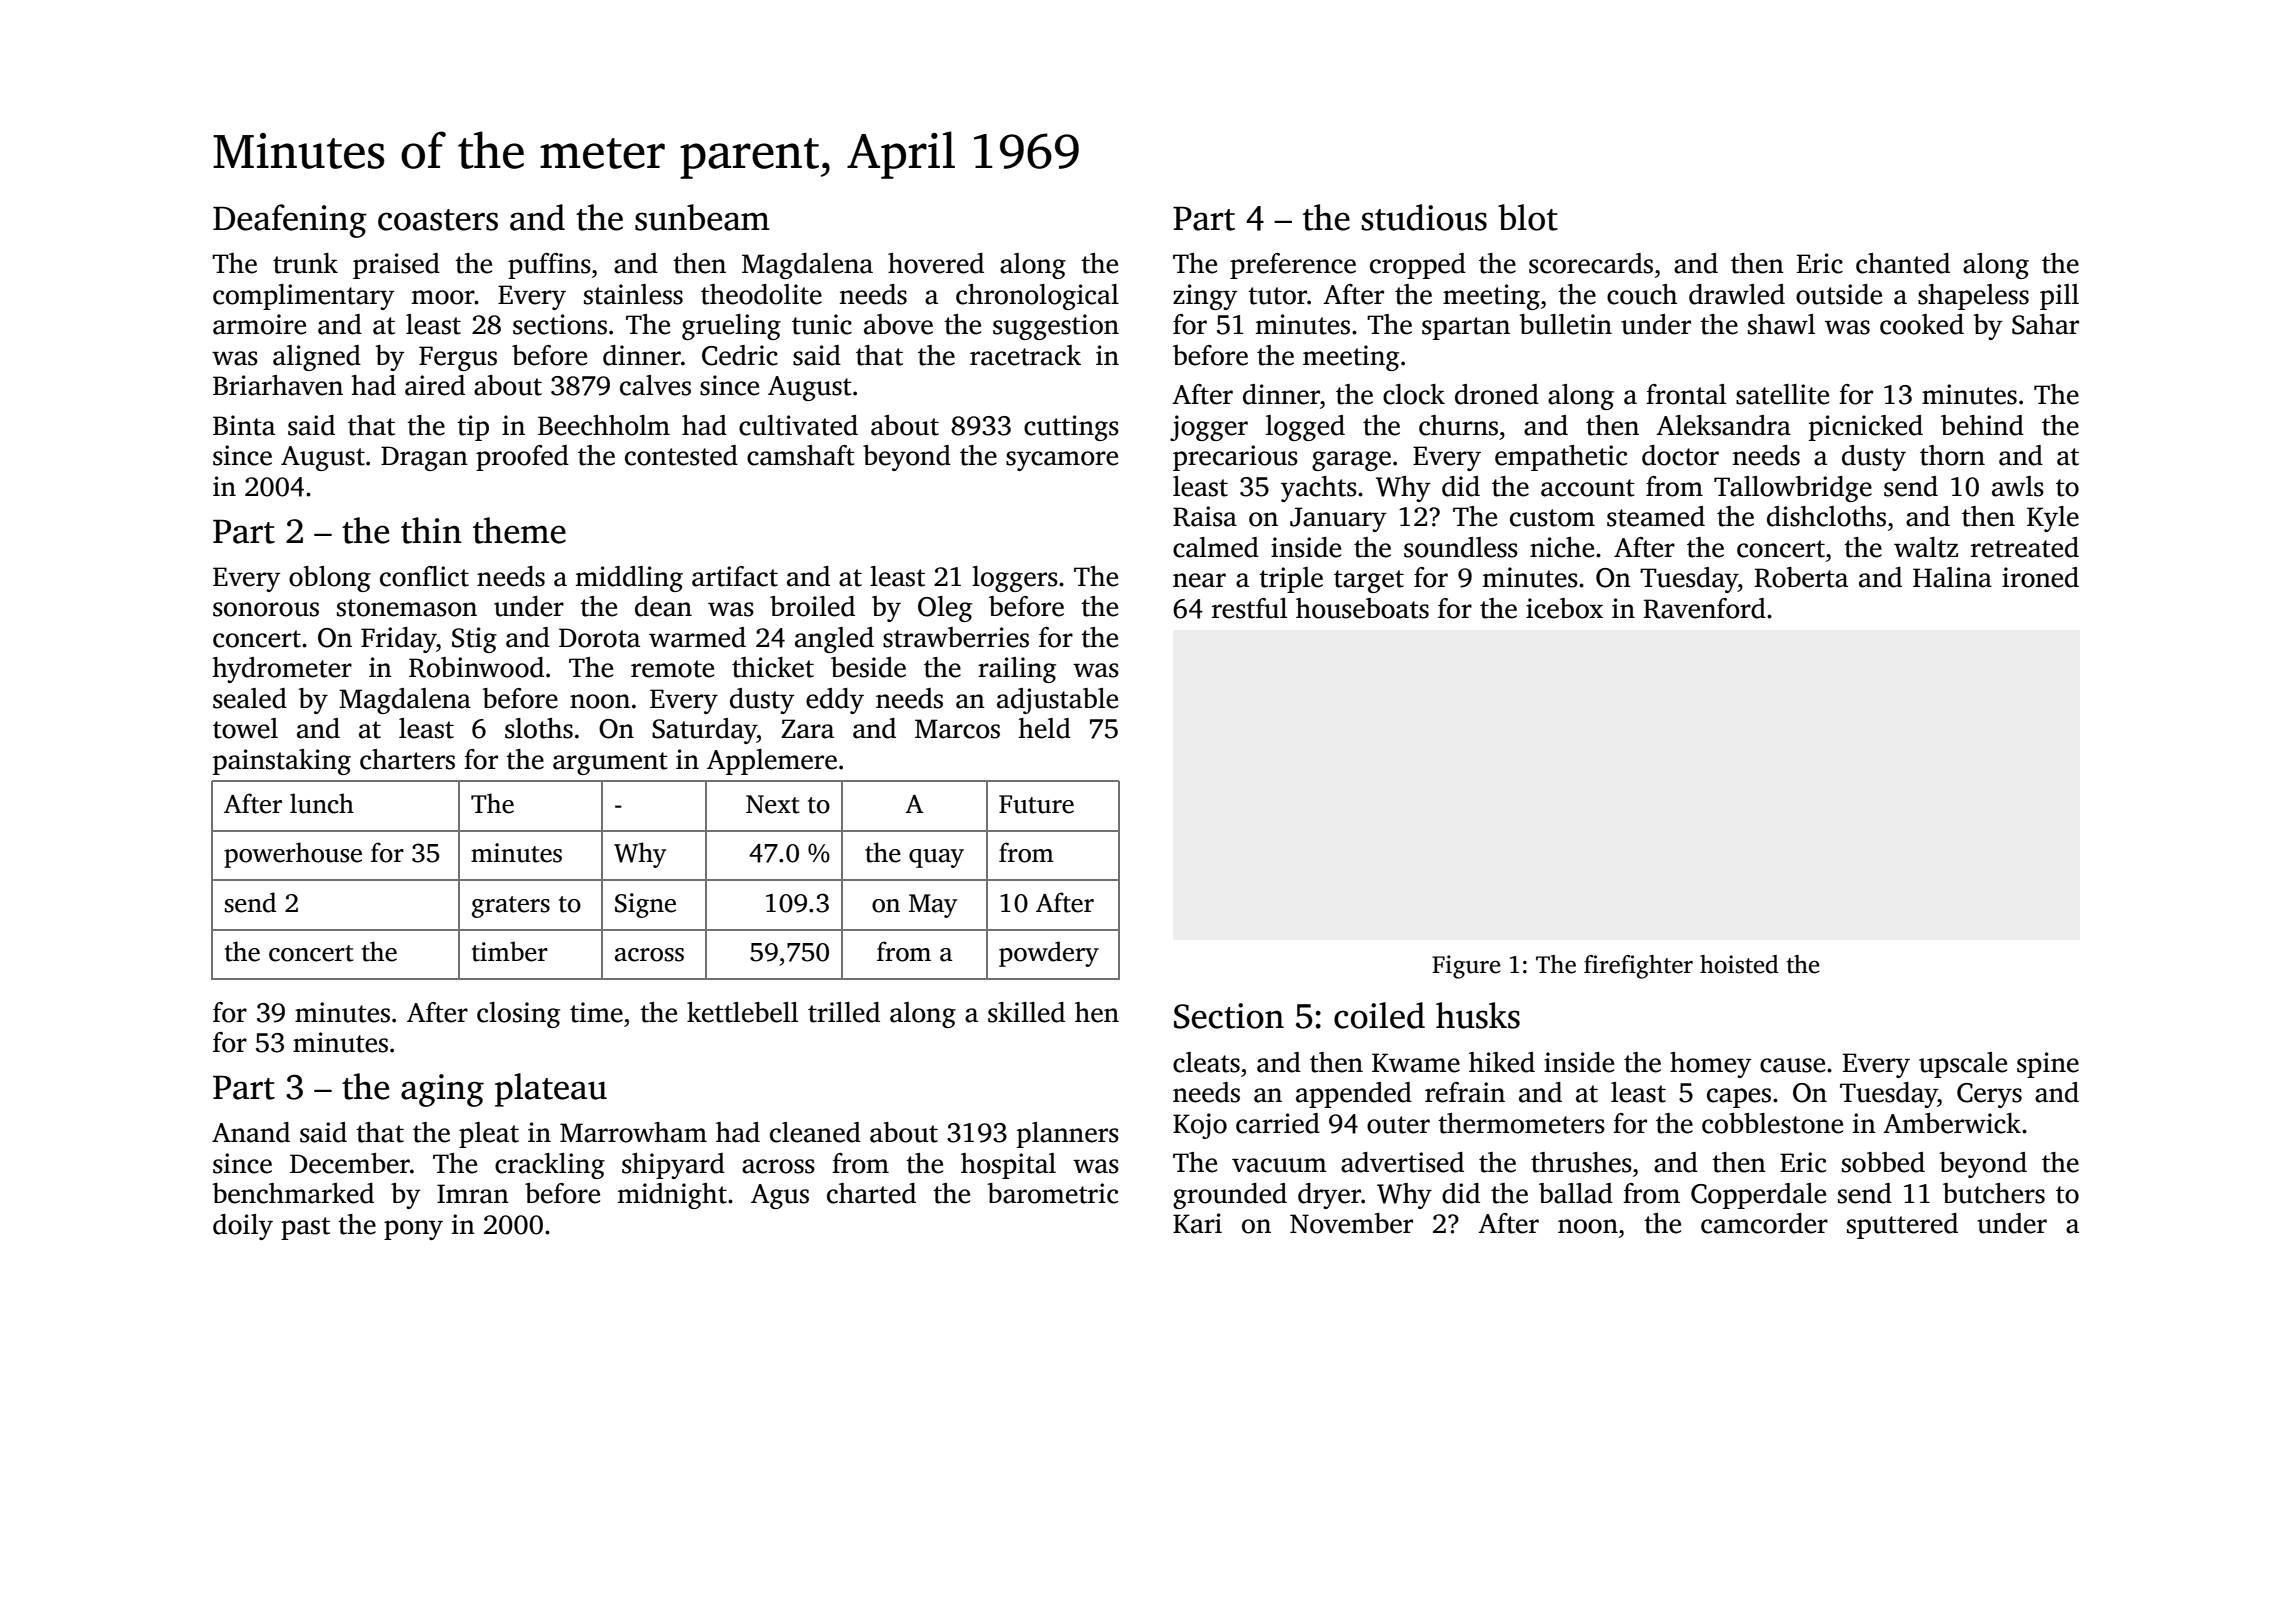 The width and height of the screenshot is (2292, 1620). What do you see at coordinates (1739, 964) in the screenshot?
I see `hoisted` at bounding box center [1739, 964].
